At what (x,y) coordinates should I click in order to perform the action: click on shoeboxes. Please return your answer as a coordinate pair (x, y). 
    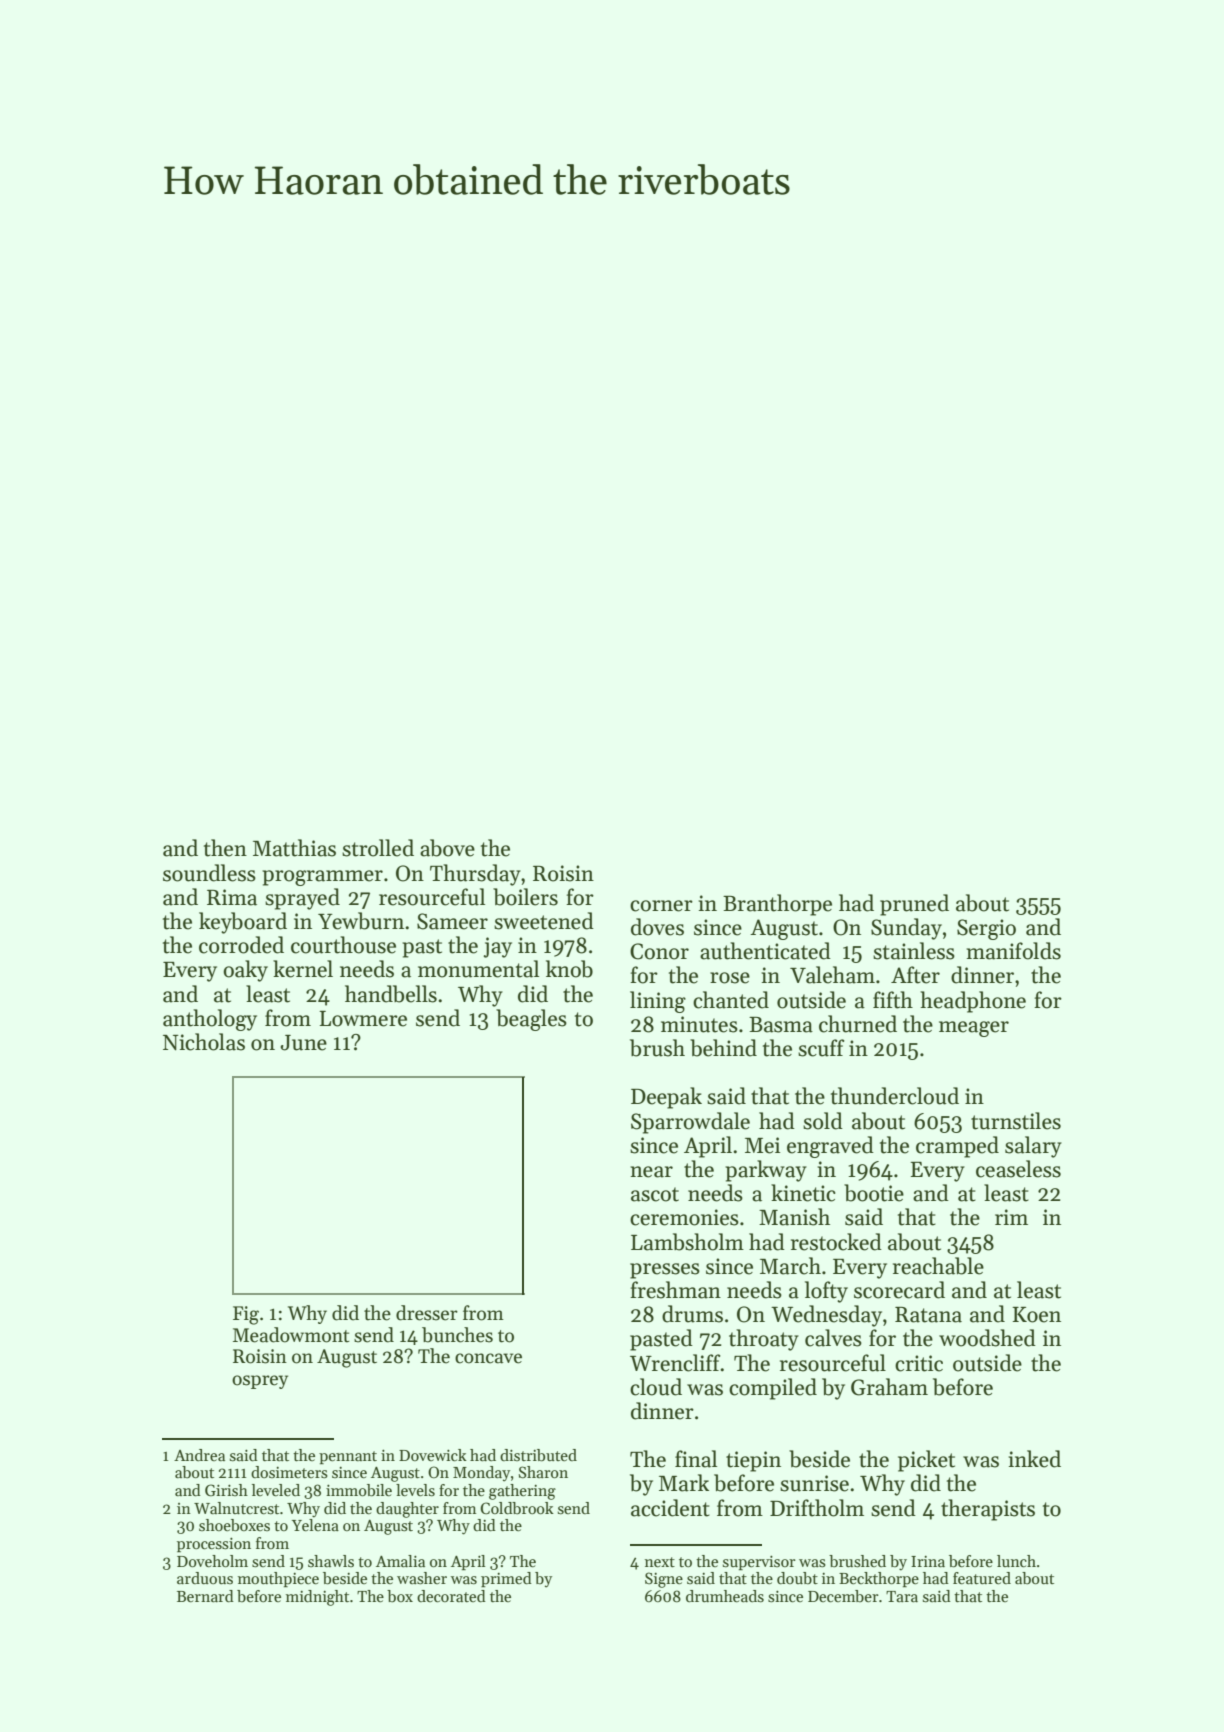
    Looking at the image, I should click on (234, 1525).
